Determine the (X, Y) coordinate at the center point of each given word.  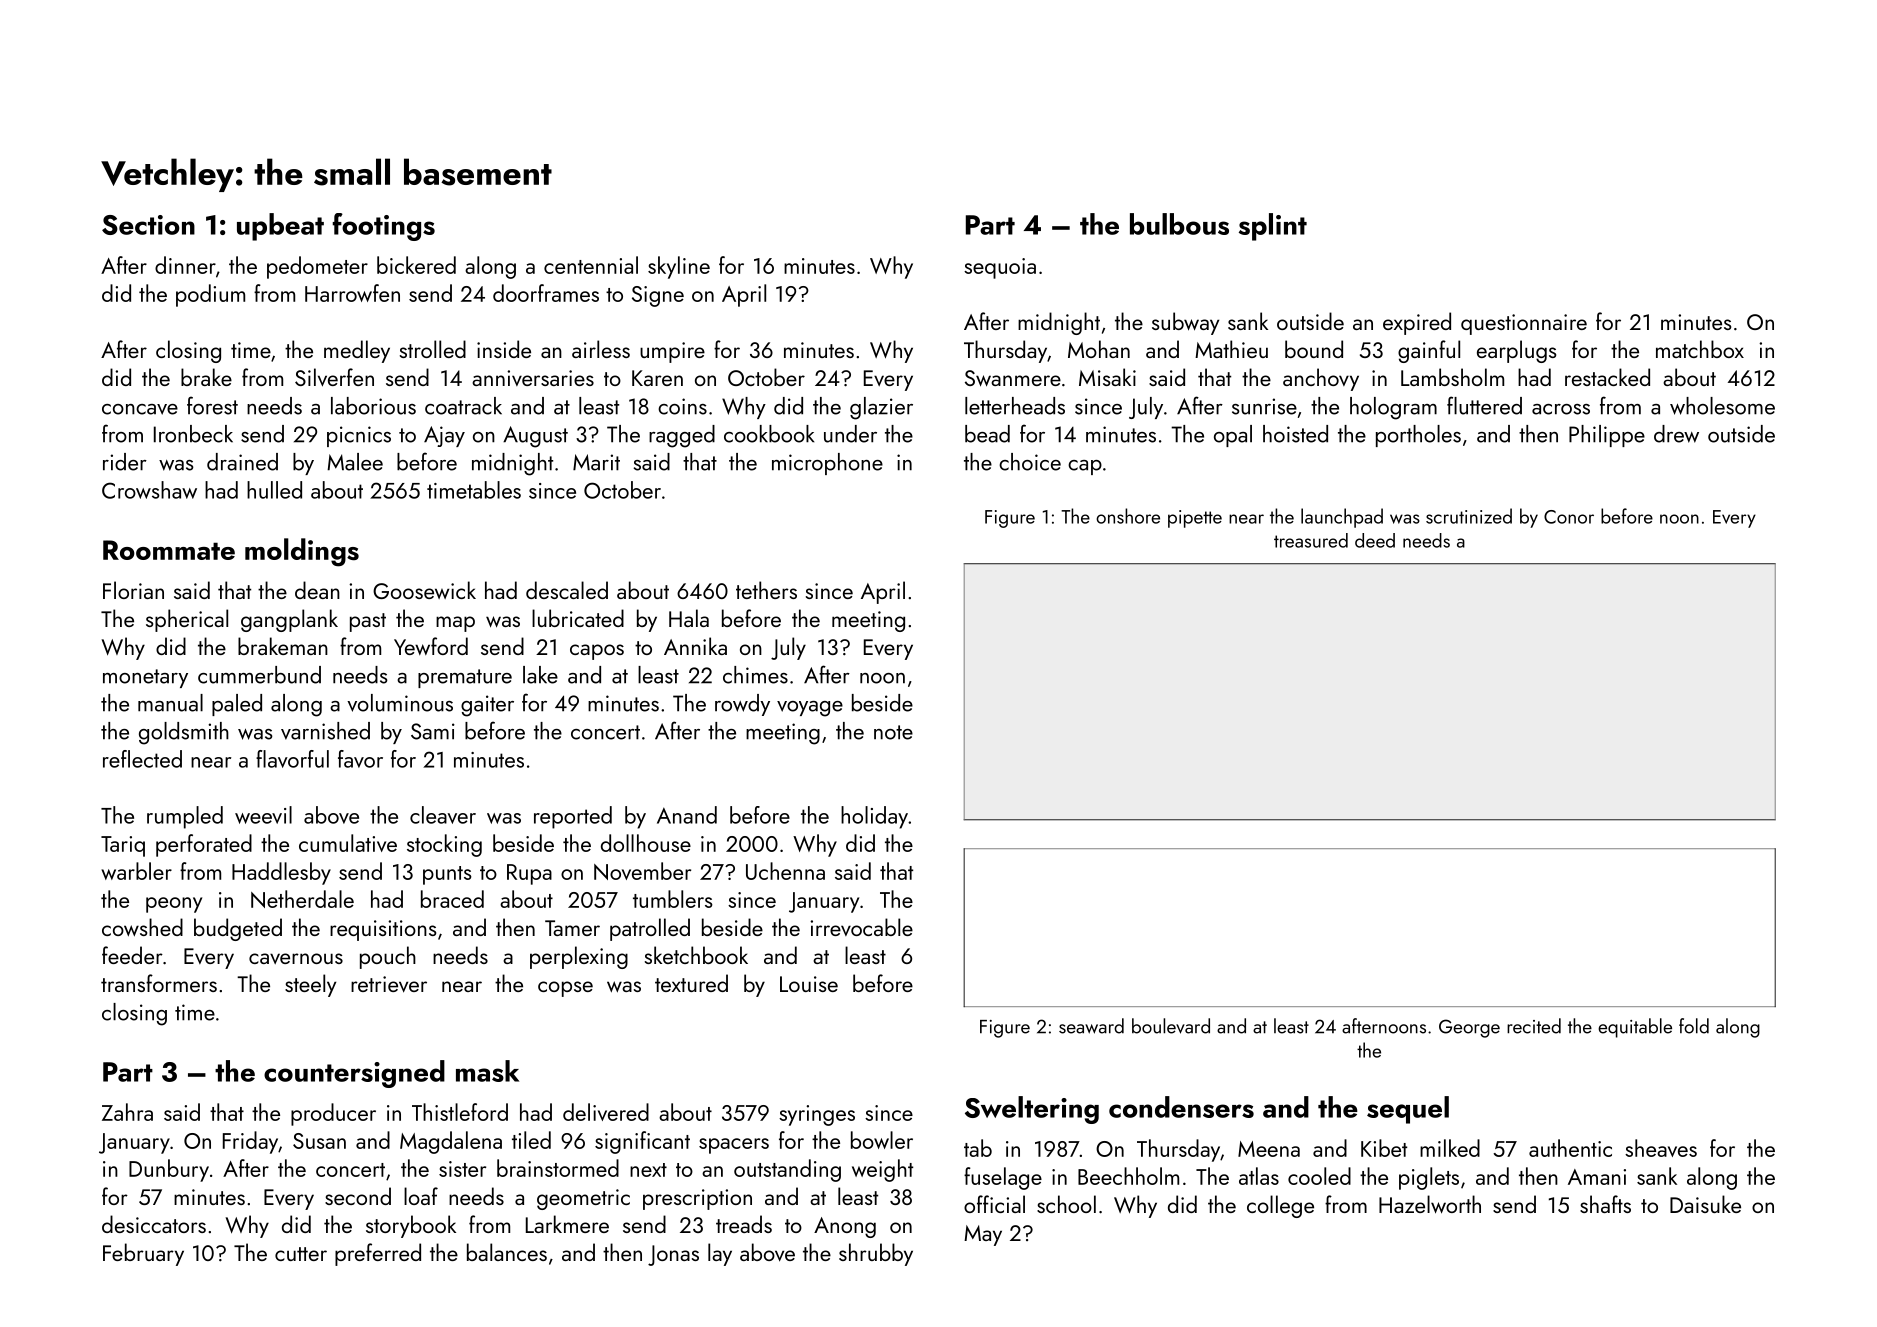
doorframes (546, 293)
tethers (766, 590)
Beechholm (1128, 1176)
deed (1375, 540)
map (455, 624)
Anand (687, 815)
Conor (1569, 517)
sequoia (1000, 268)
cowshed (142, 927)
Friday (250, 1142)
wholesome (1722, 406)
